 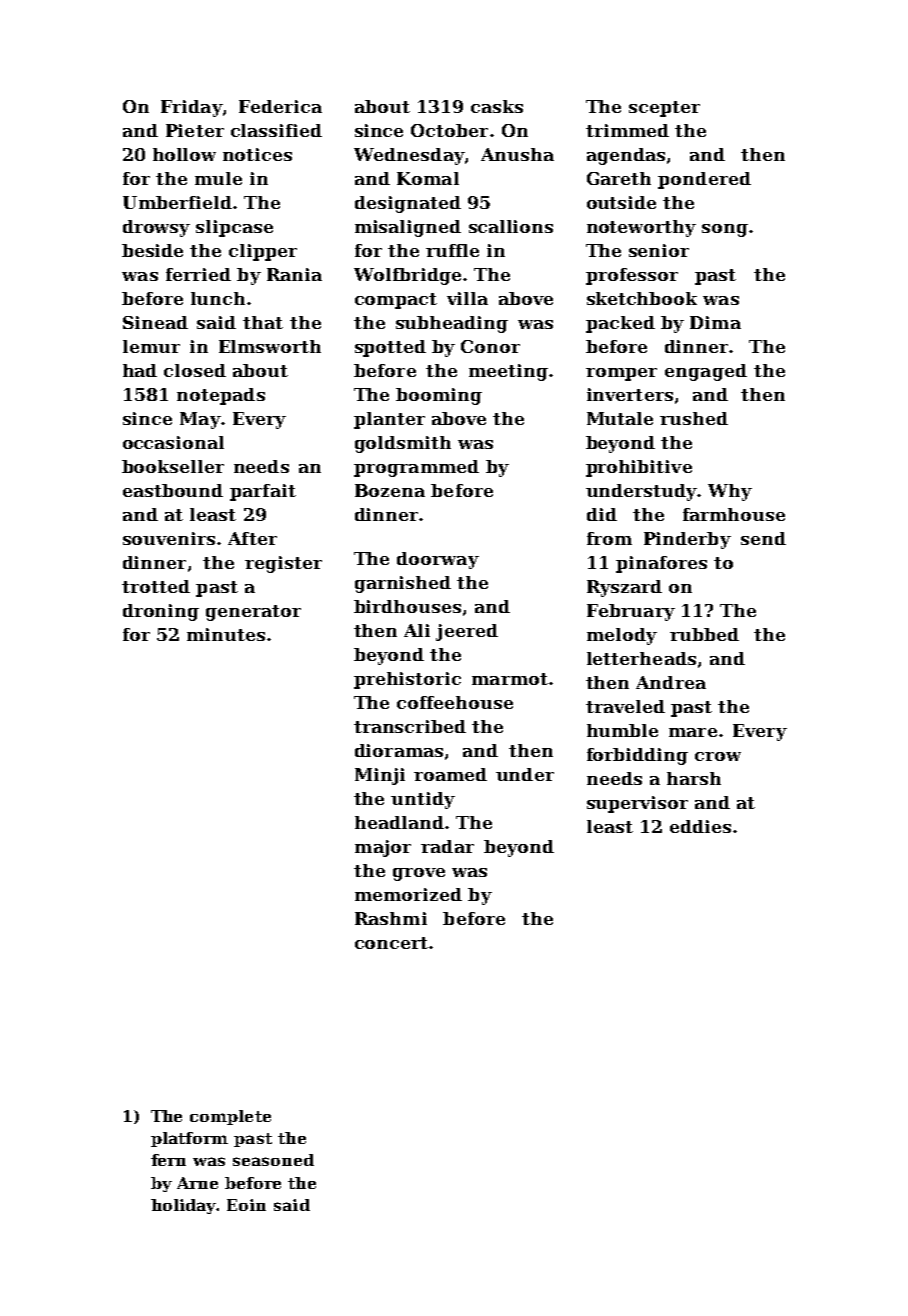 I want to click on scallions, so click(x=511, y=226).
